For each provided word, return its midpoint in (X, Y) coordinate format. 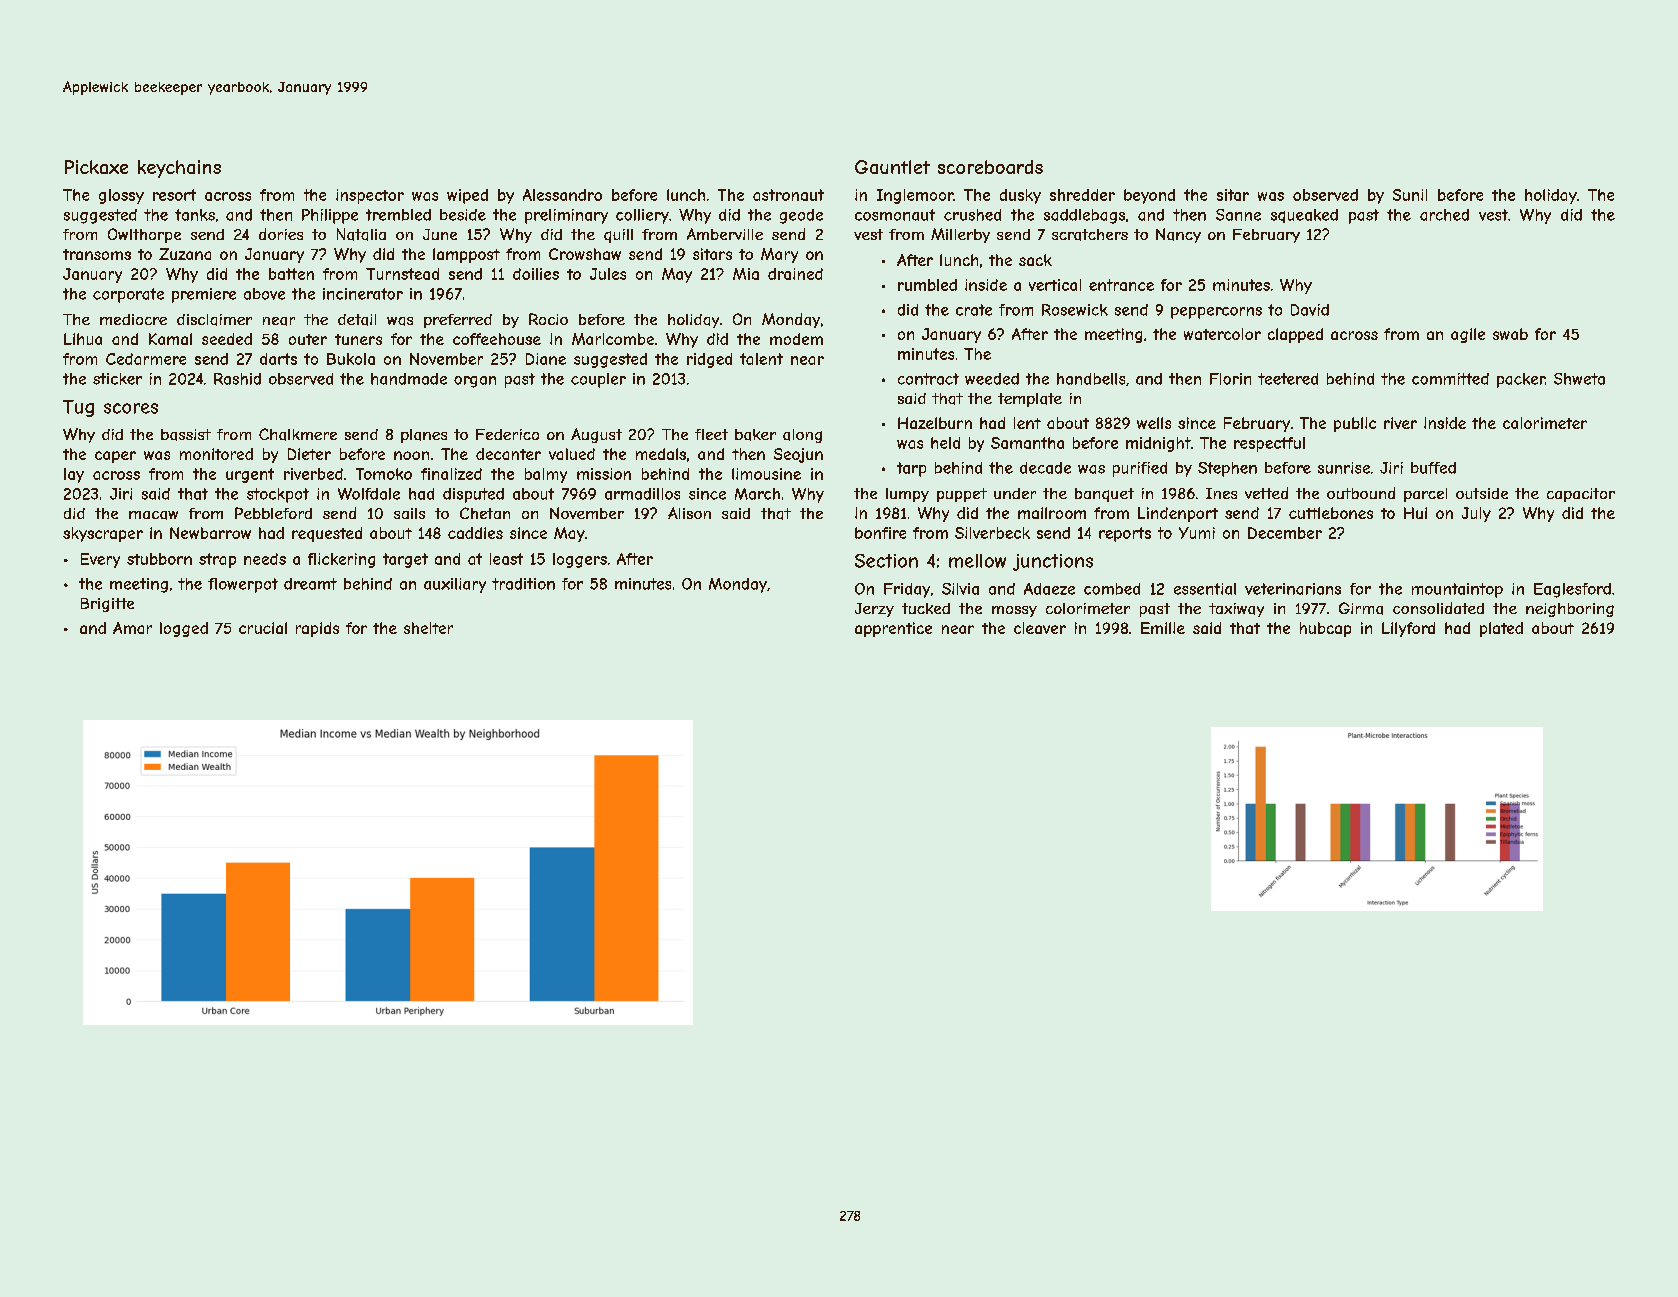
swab (1510, 334)
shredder (1082, 195)
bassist (186, 435)
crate (974, 310)
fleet (711, 434)
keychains (179, 169)
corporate (128, 295)
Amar (132, 628)
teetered (1288, 379)
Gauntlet (892, 167)
